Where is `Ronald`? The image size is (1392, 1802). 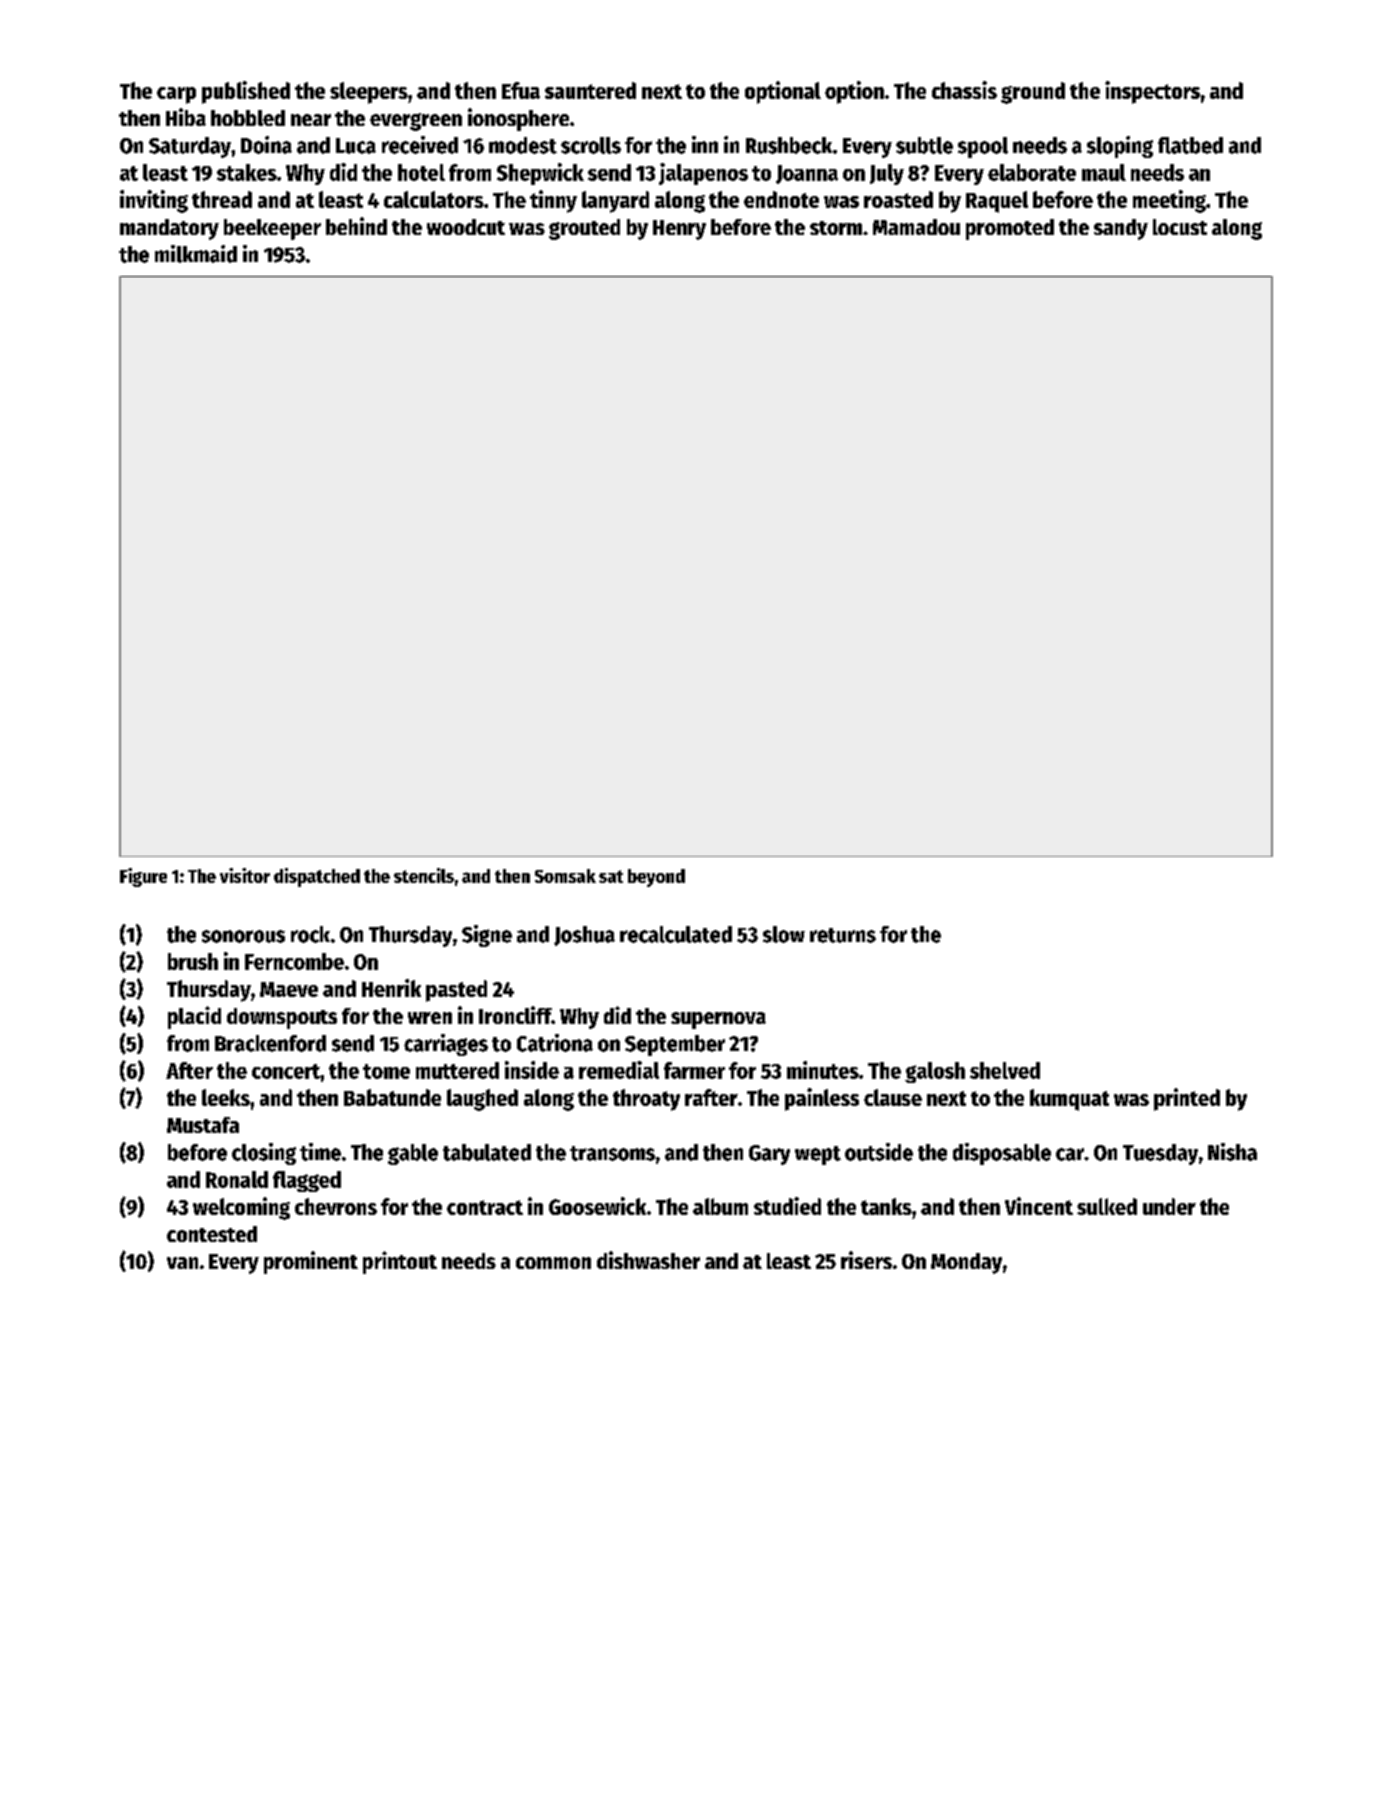
Ronald is located at coordinates (237, 1179).
